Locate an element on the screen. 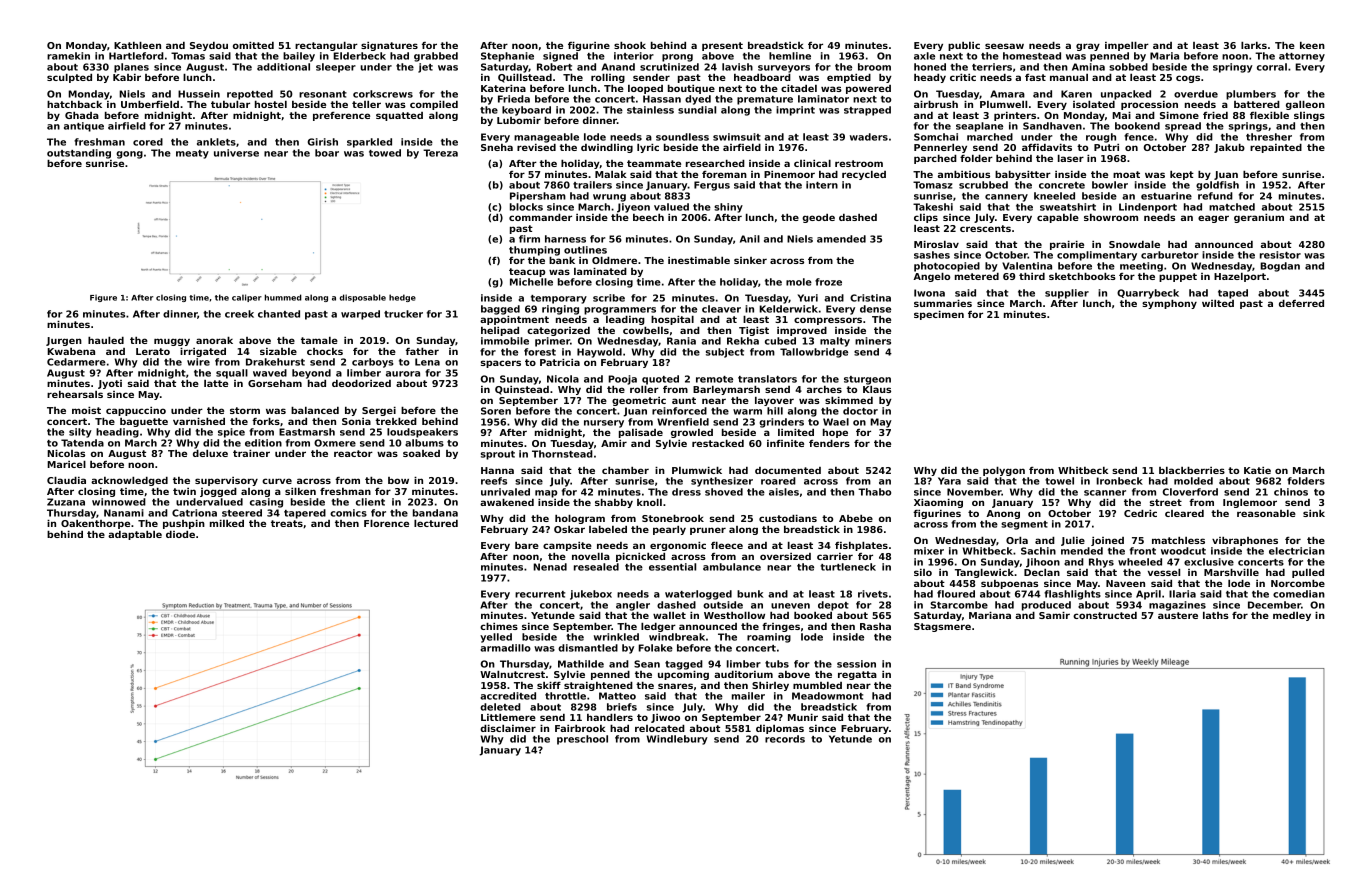  emptied is located at coordinates (849, 78).
